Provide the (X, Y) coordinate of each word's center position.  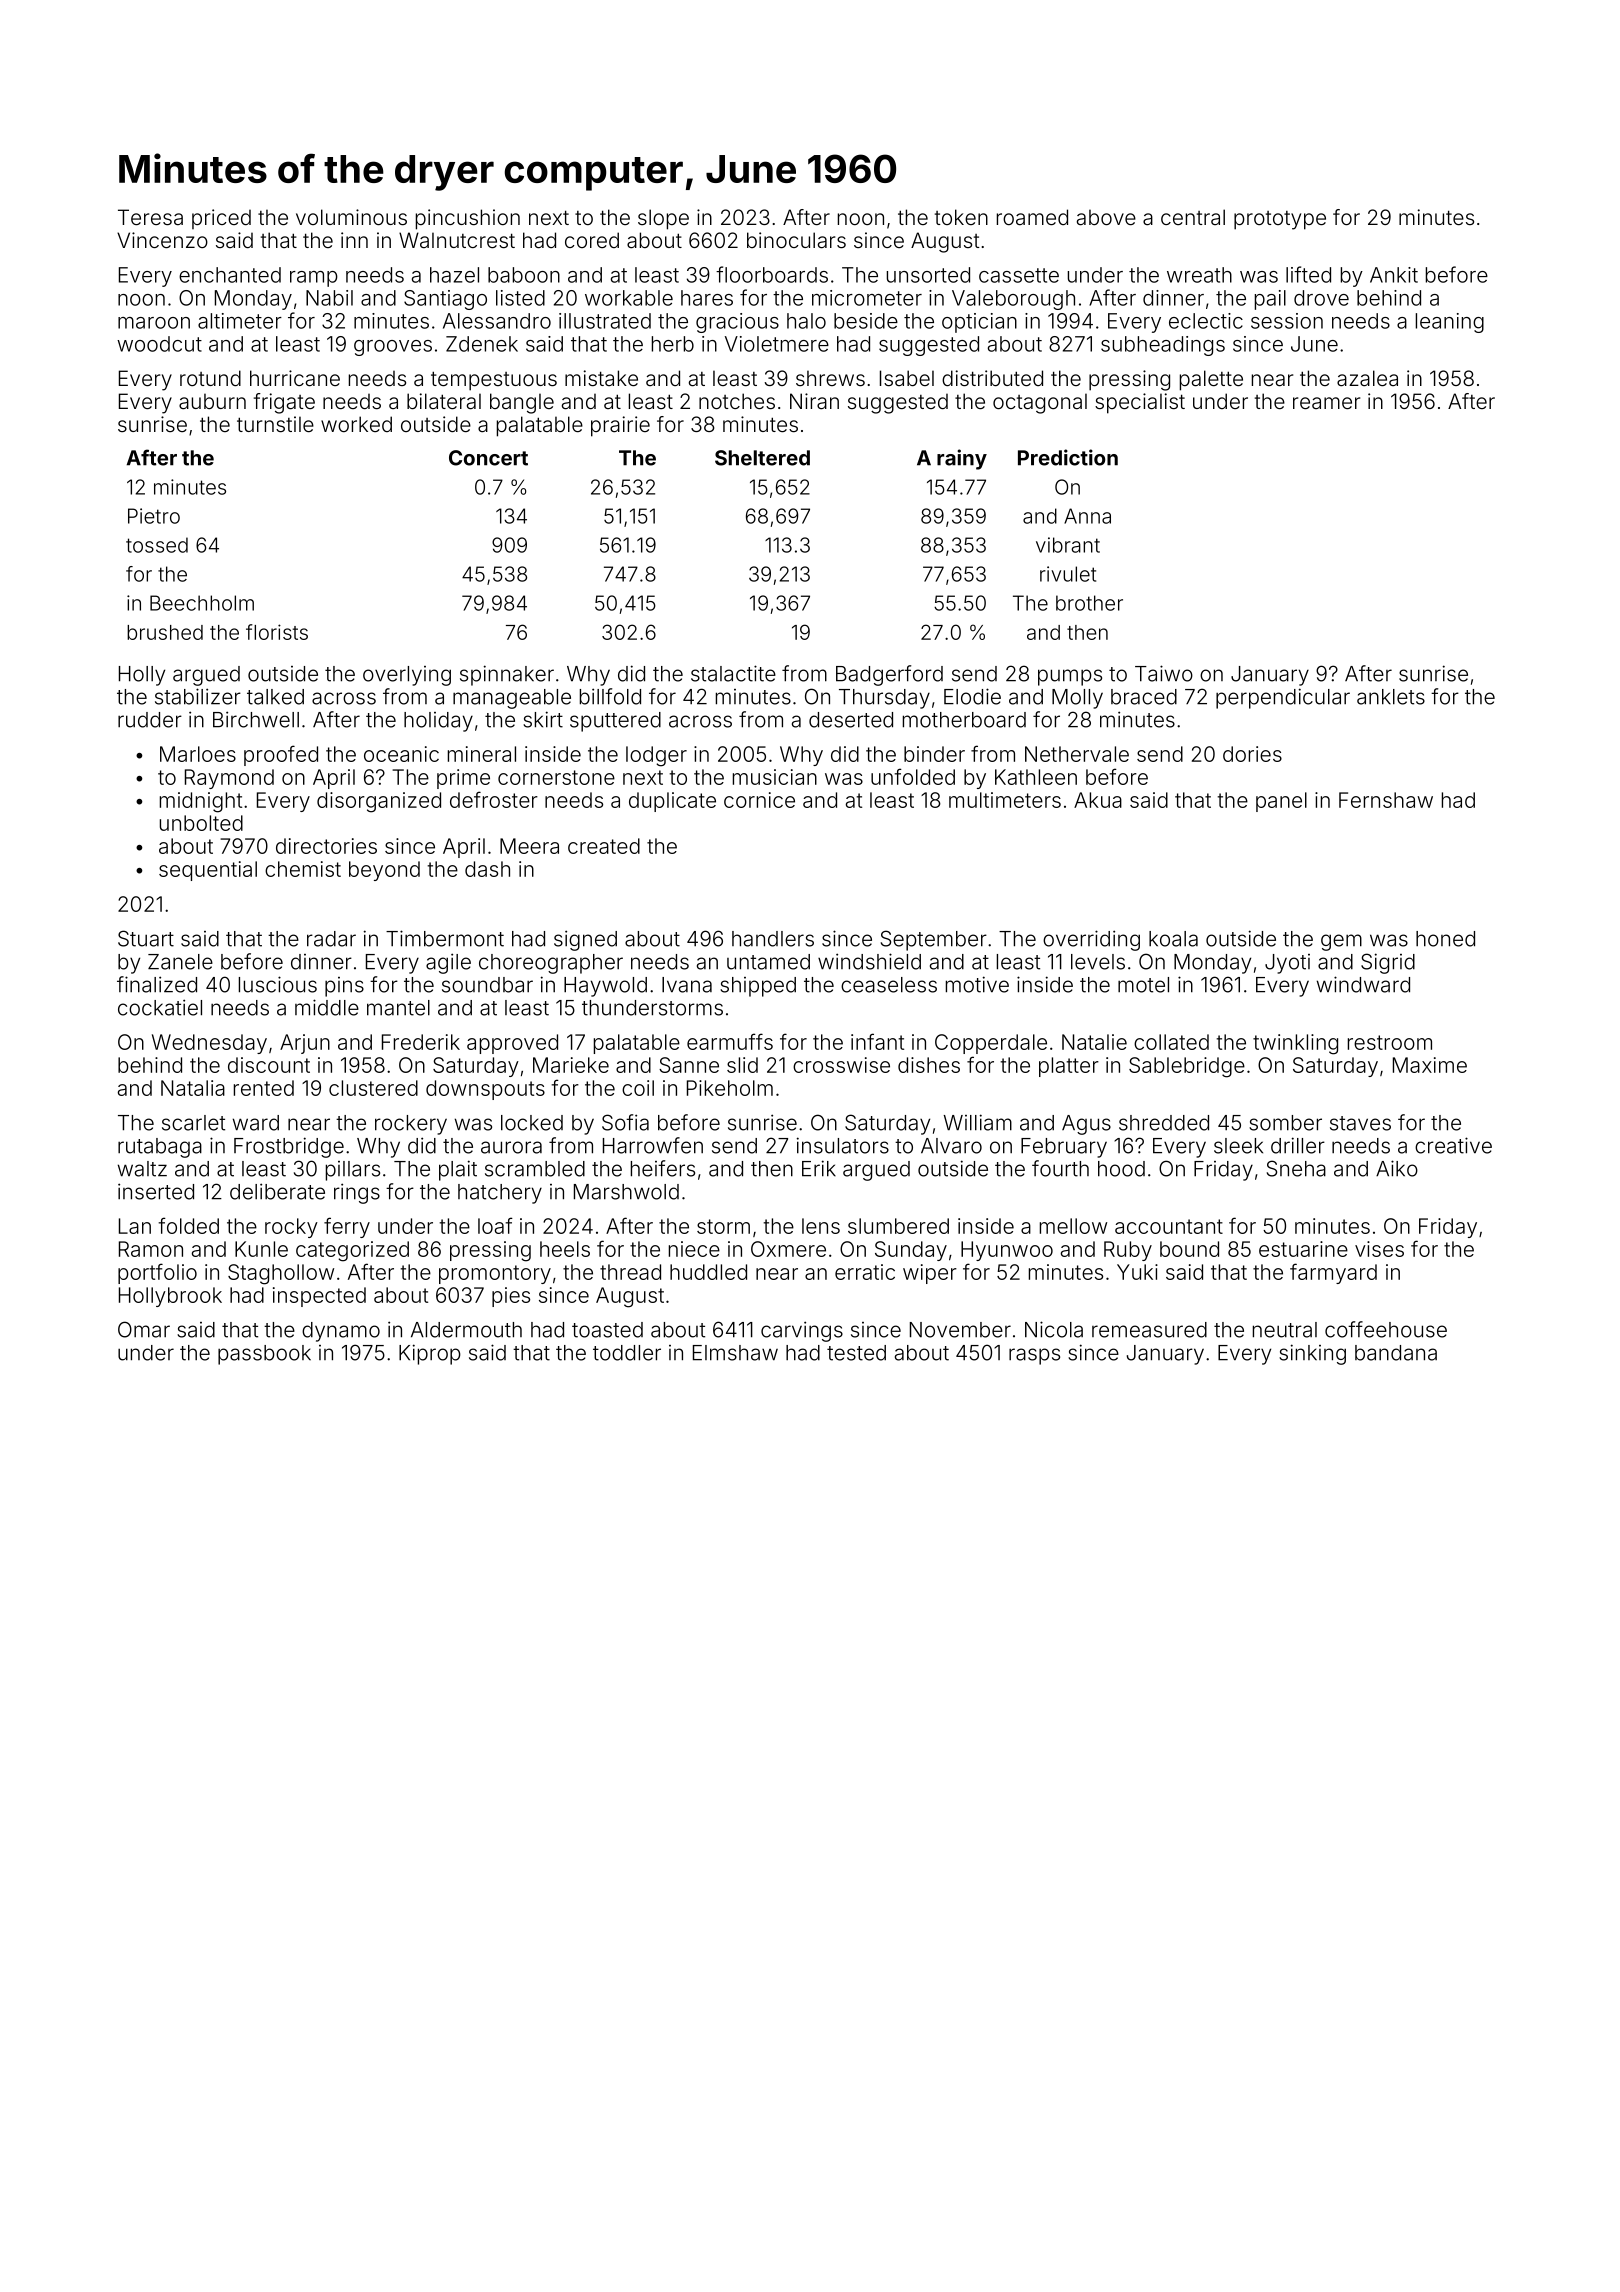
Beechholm (202, 603)
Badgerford (889, 675)
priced (221, 219)
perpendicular (1283, 698)
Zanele (180, 962)
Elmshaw (735, 1353)
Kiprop (430, 1354)
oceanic (401, 754)
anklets (1391, 697)
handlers (773, 939)
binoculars (796, 240)
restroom (1390, 1042)
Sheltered (762, 458)
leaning (1450, 323)
